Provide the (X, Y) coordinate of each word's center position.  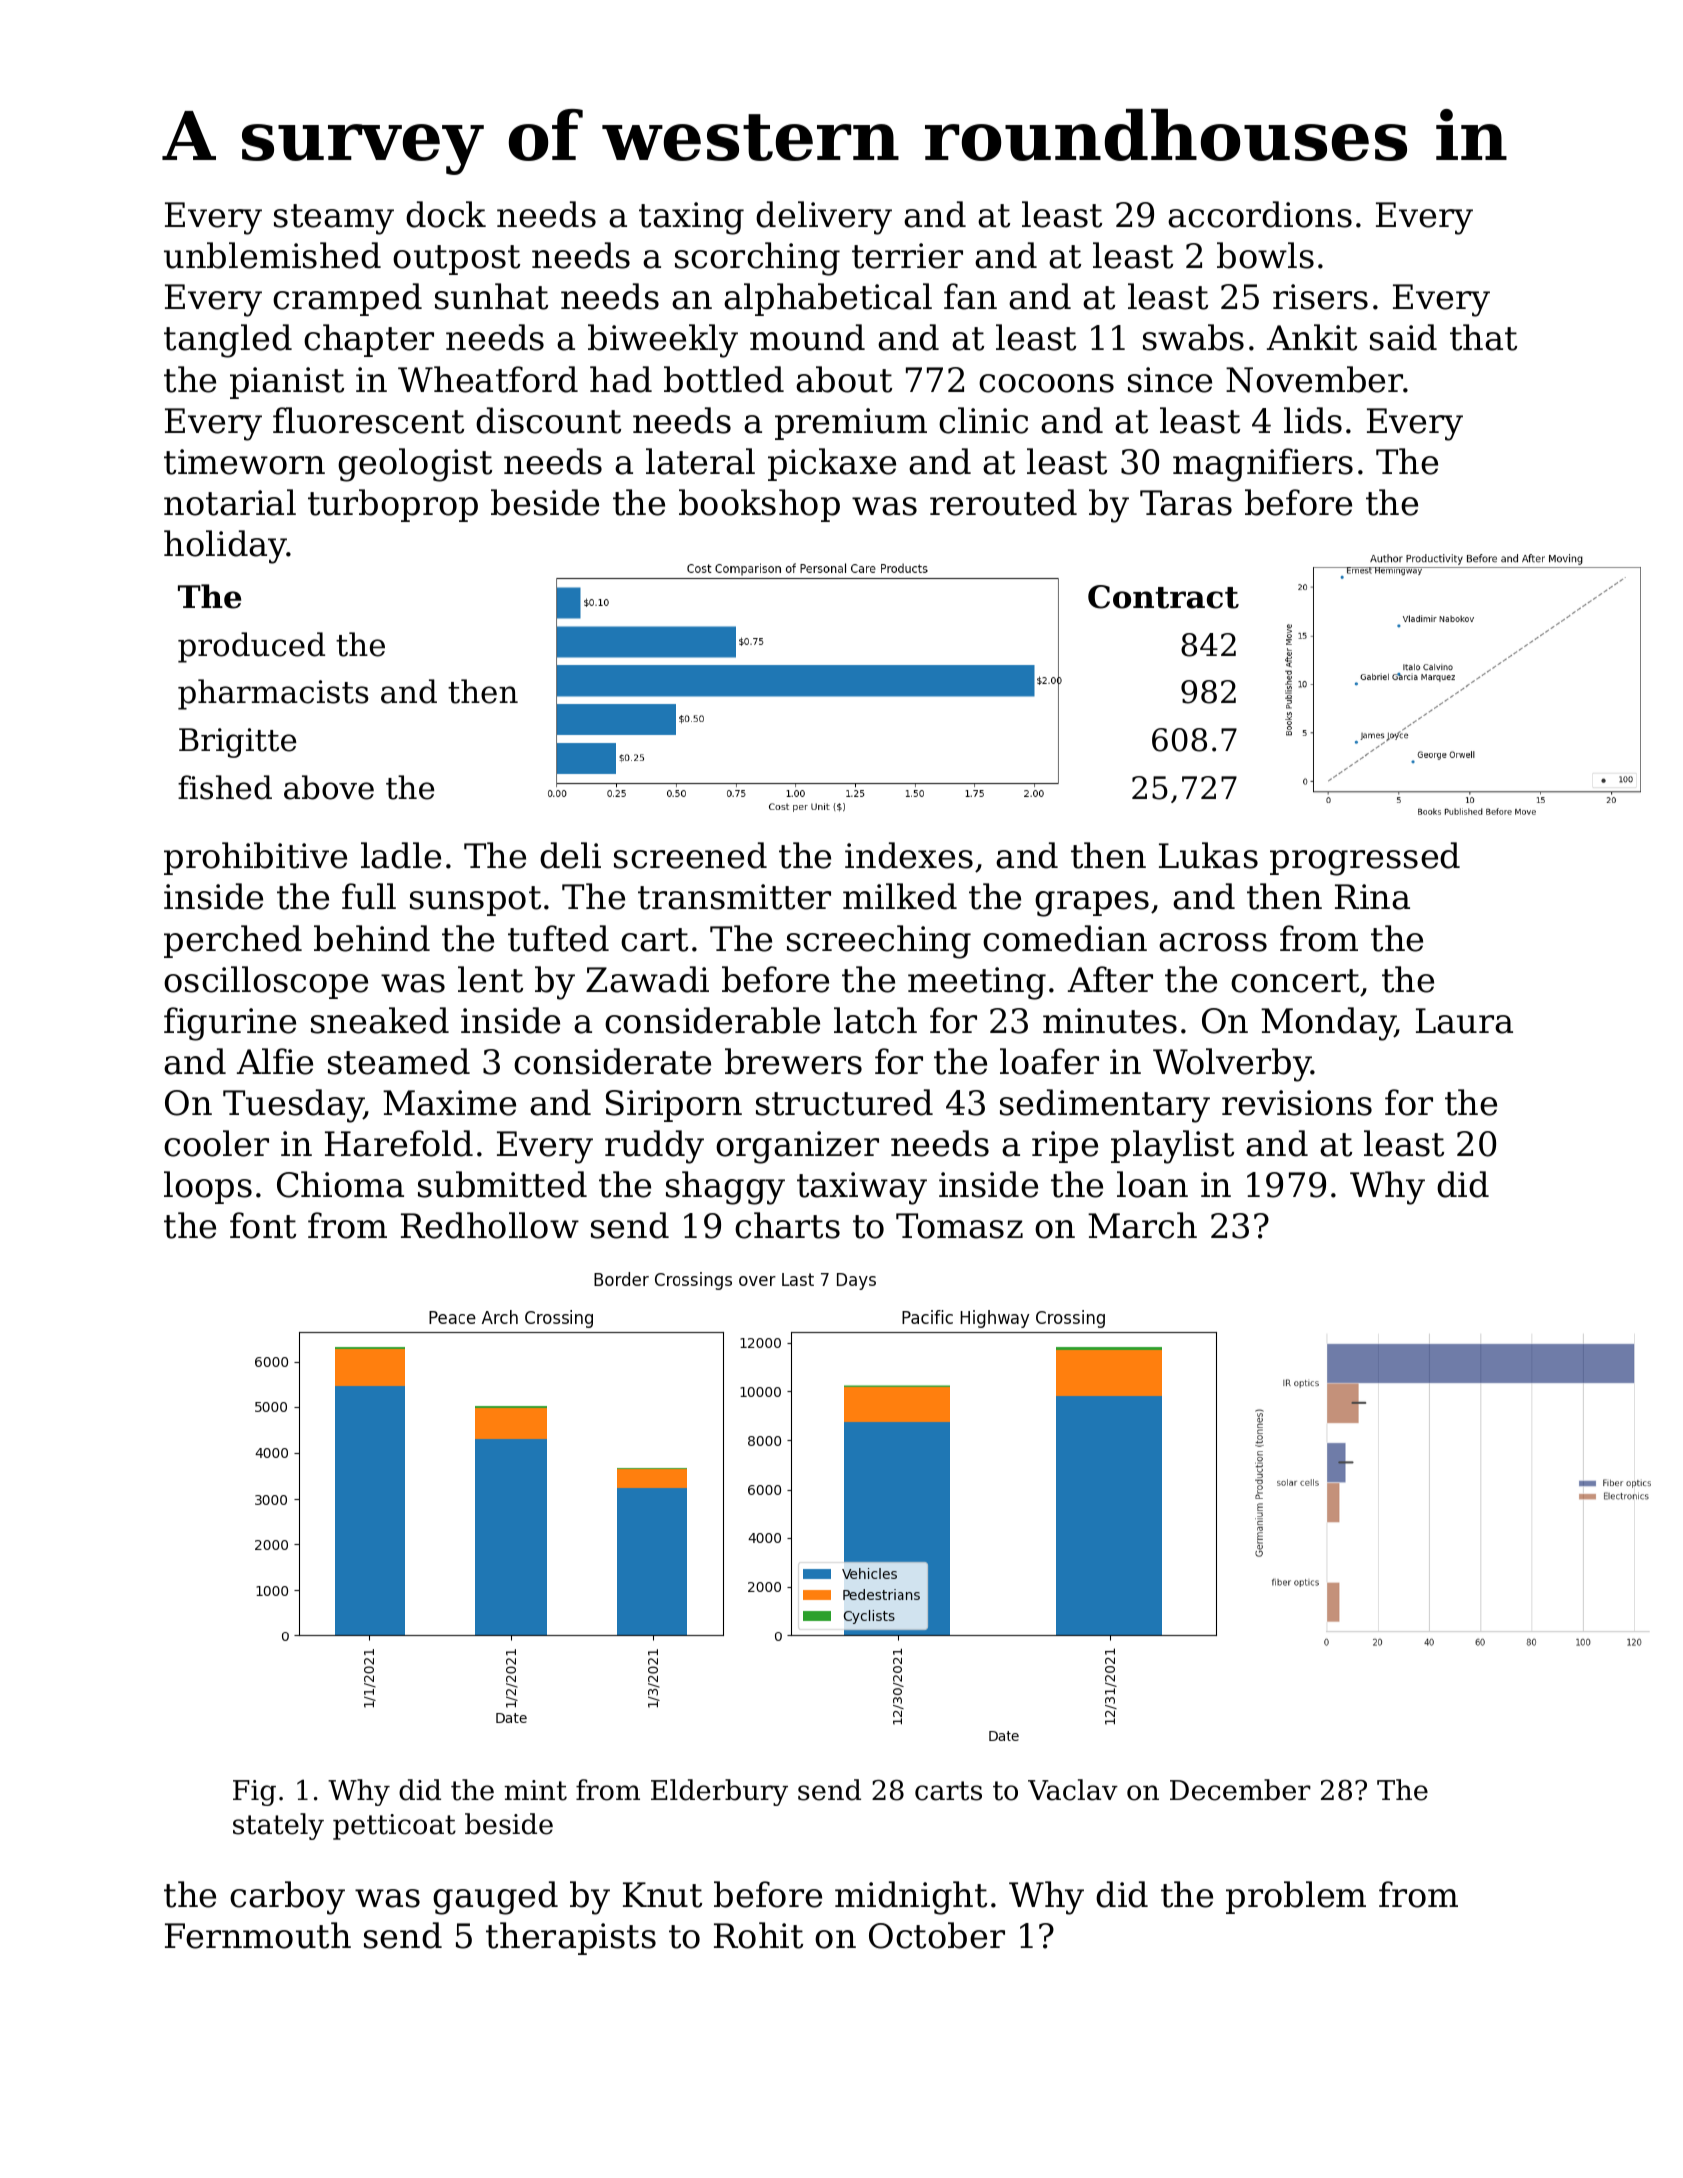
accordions (1260, 214)
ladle (401, 855)
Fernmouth (258, 1935)
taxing (691, 218)
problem (1296, 1897)
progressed (1365, 859)
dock (446, 214)
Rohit (758, 1935)
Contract (1163, 597)
